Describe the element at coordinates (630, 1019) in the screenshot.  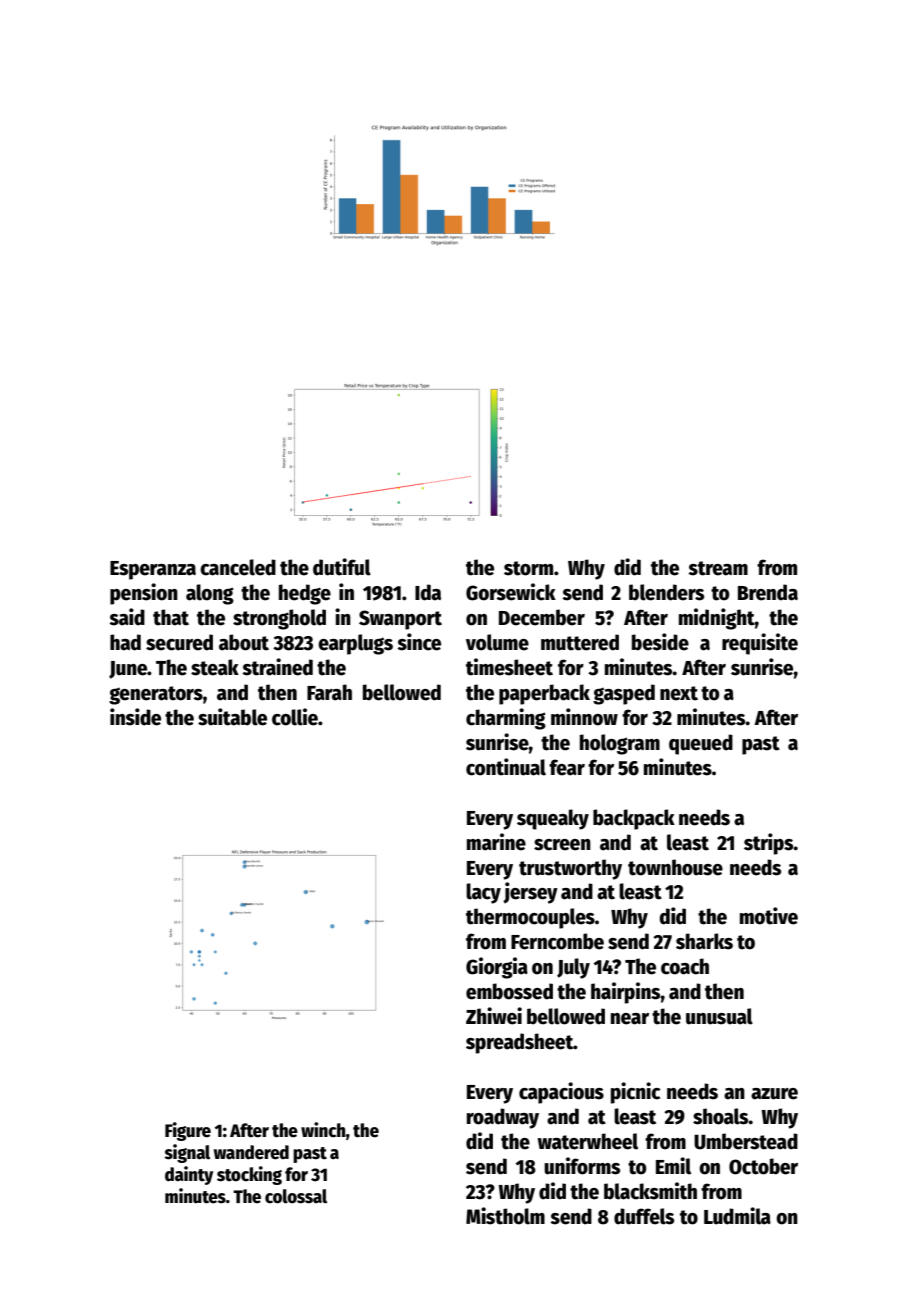
I see `near` at that location.
